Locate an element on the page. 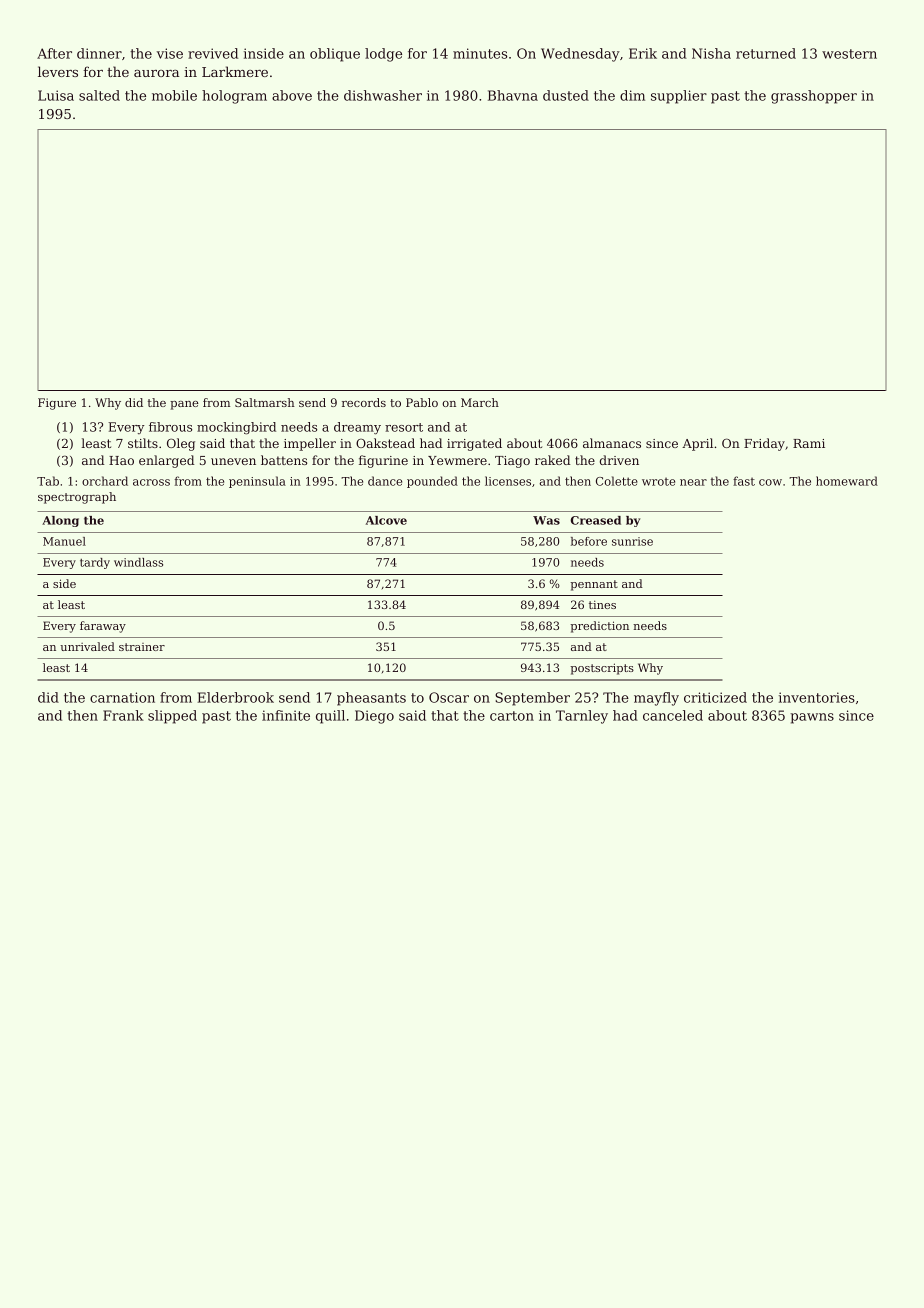  Rami is located at coordinates (809, 443).
